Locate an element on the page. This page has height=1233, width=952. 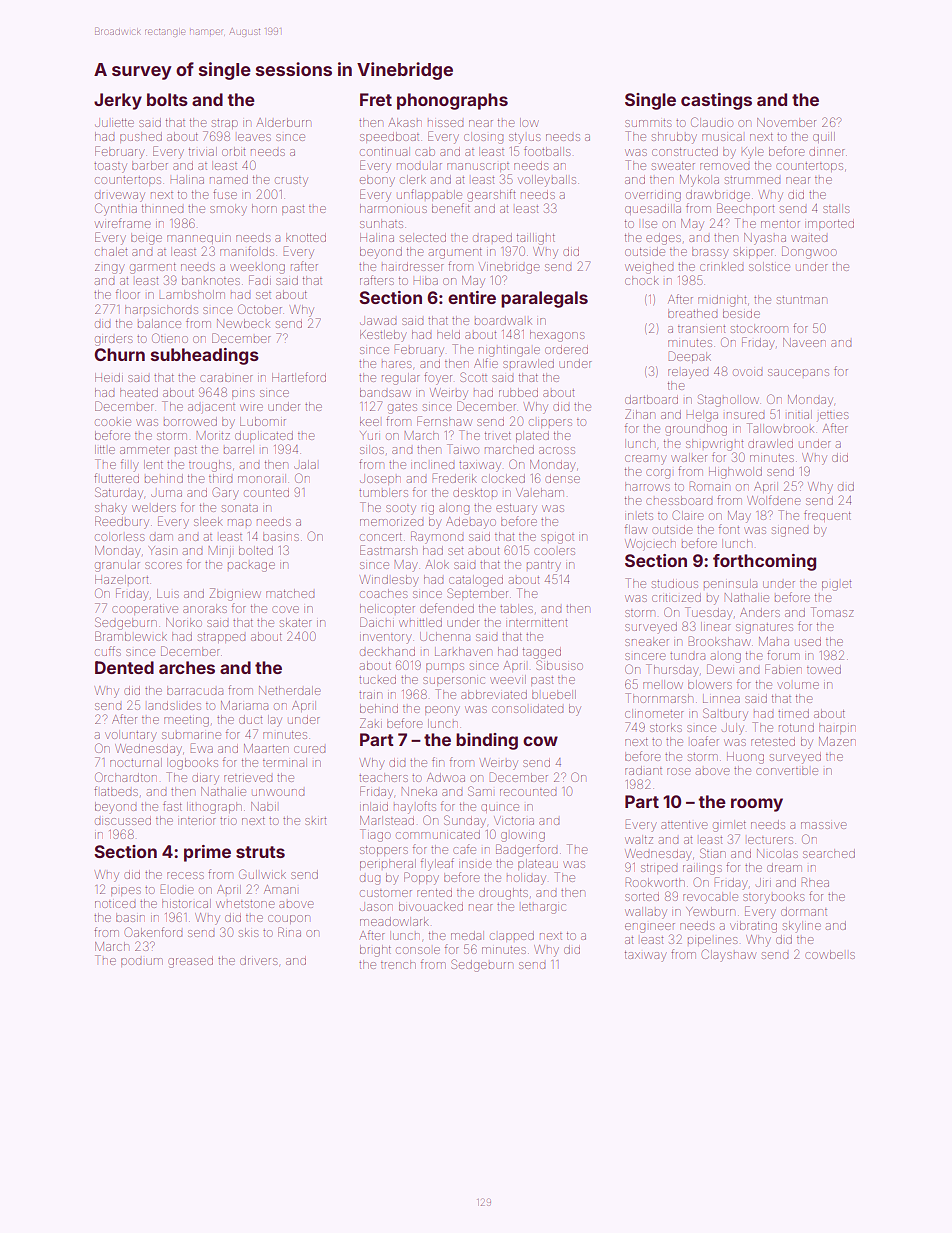
bolts is located at coordinates (167, 99).
